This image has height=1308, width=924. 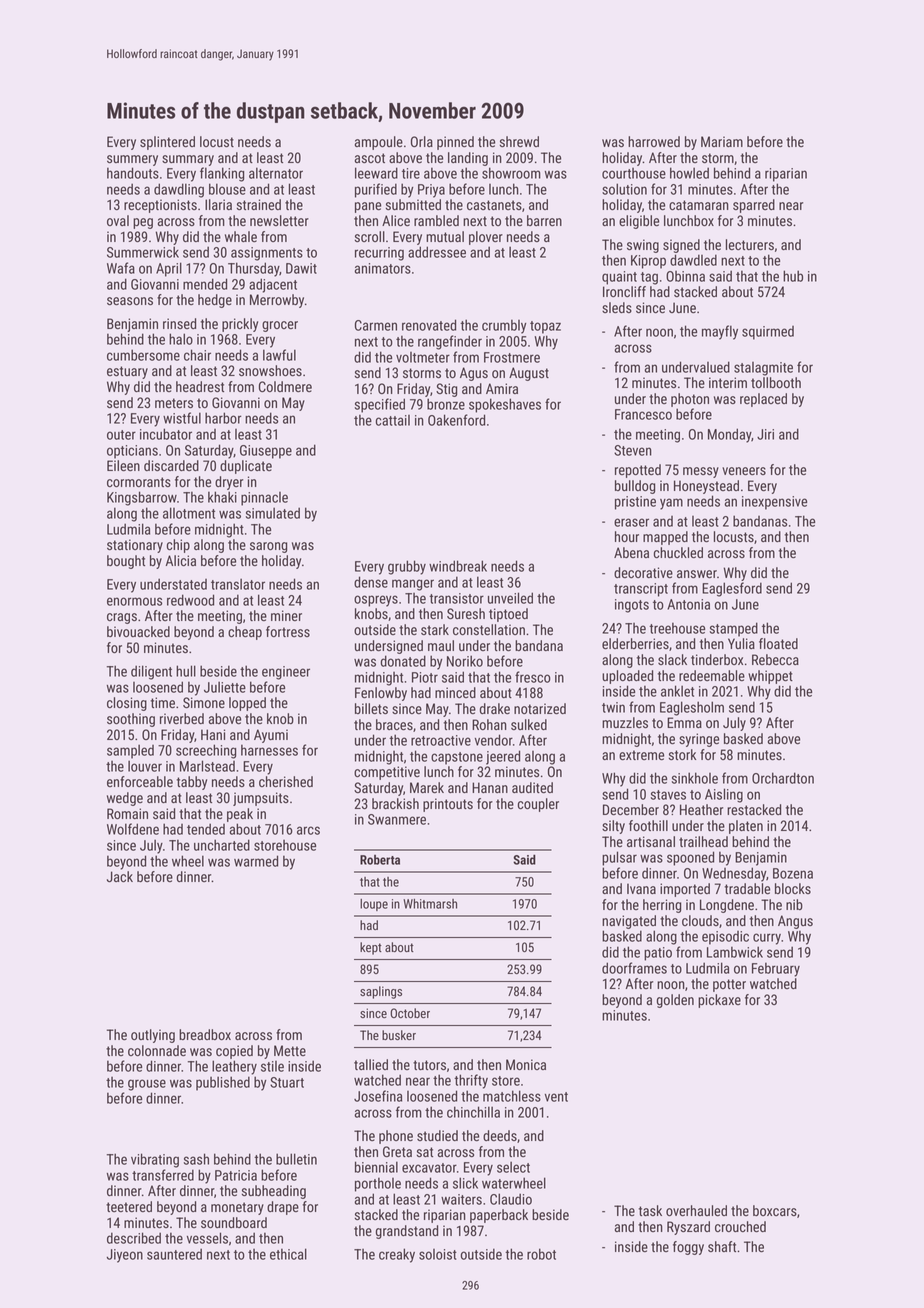 What do you see at coordinates (288, 631) in the image?
I see `fortress` at bounding box center [288, 631].
